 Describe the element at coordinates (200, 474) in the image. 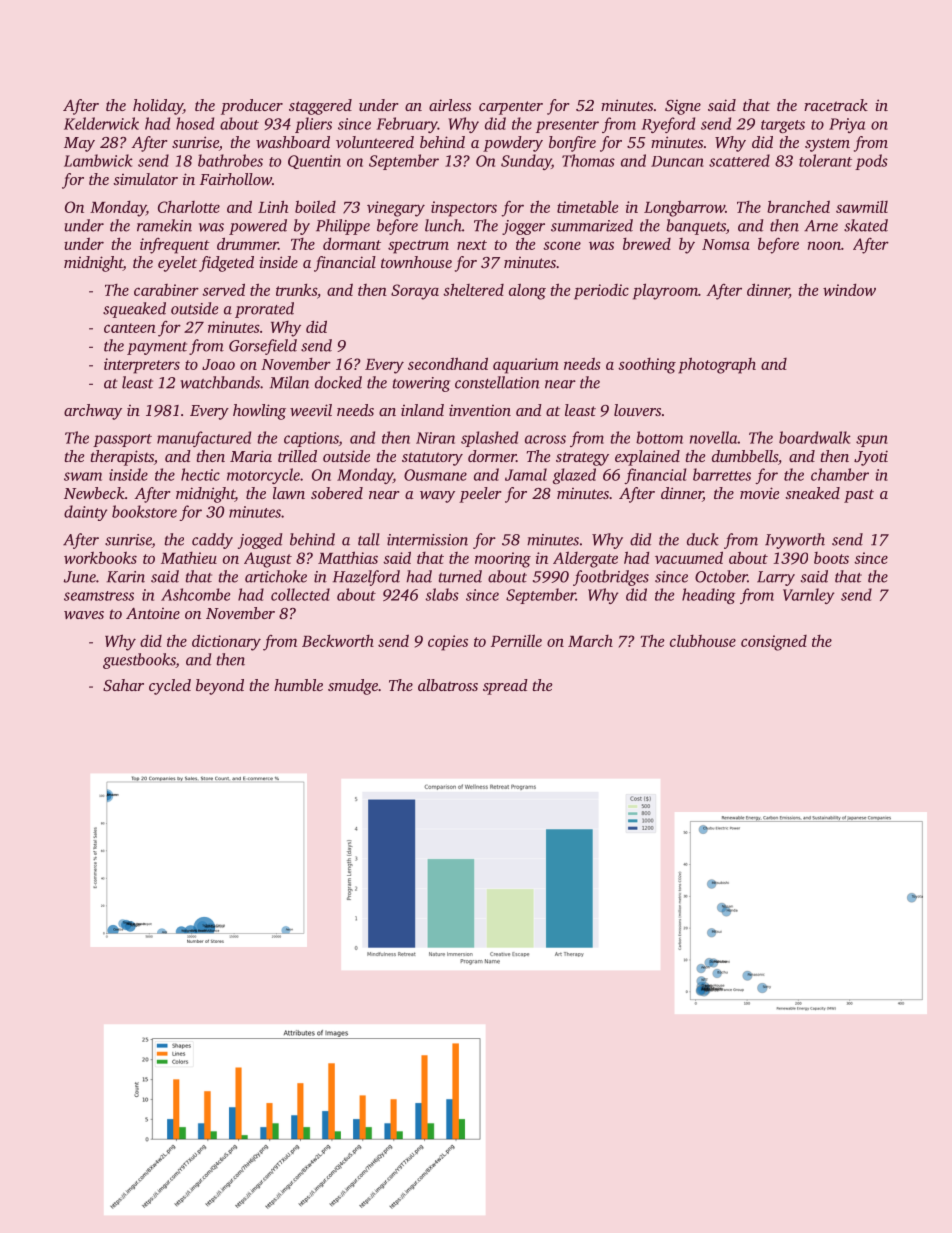

I see `hectic` at that location.
